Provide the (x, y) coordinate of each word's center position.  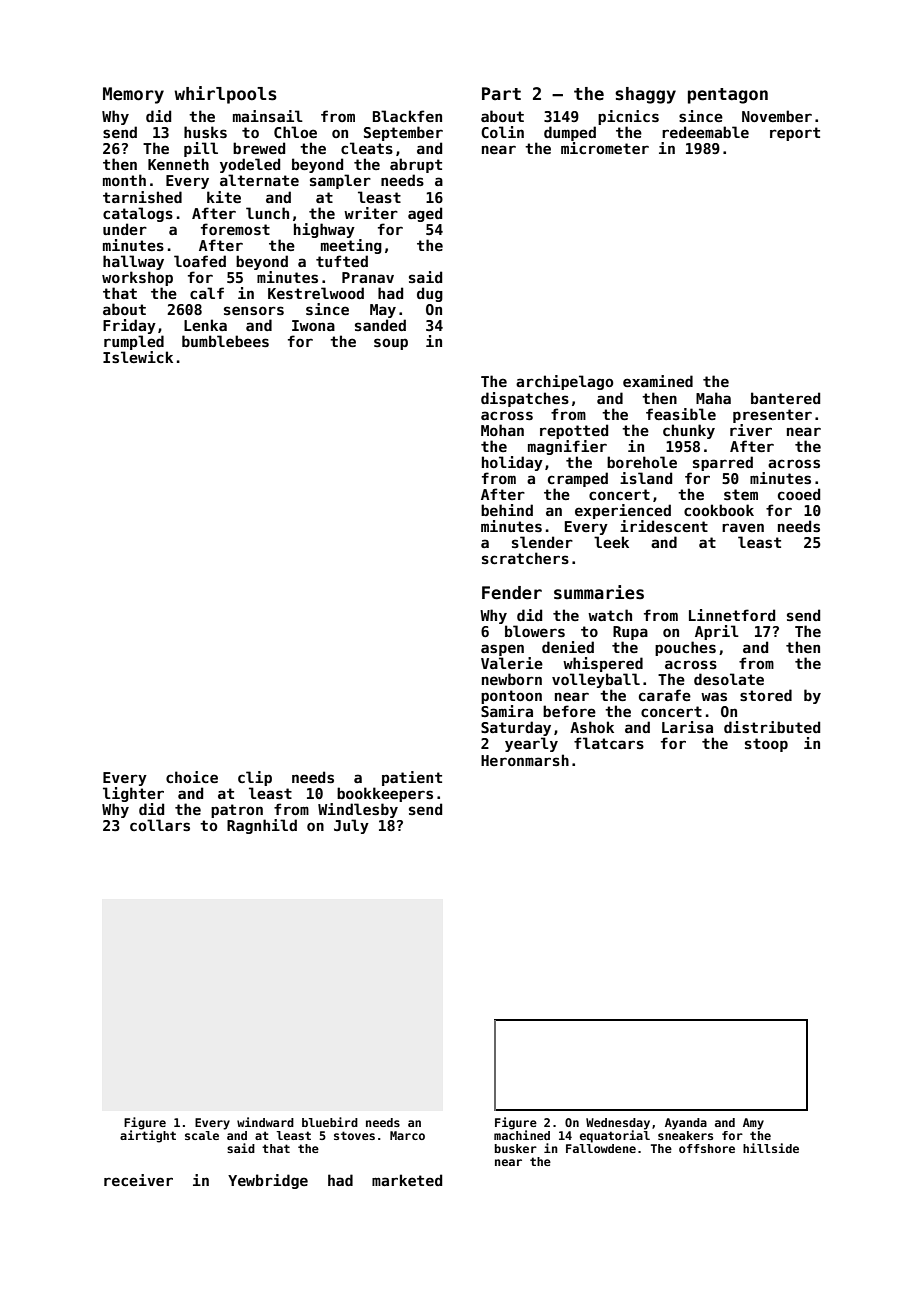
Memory (133, 95)
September (403, 133)
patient (412, 778)
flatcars (609, 743)
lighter (133, 794)
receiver (138, 1180)
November (777, 116)
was (714, 696)
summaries (599, 592)
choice (192, 777)
